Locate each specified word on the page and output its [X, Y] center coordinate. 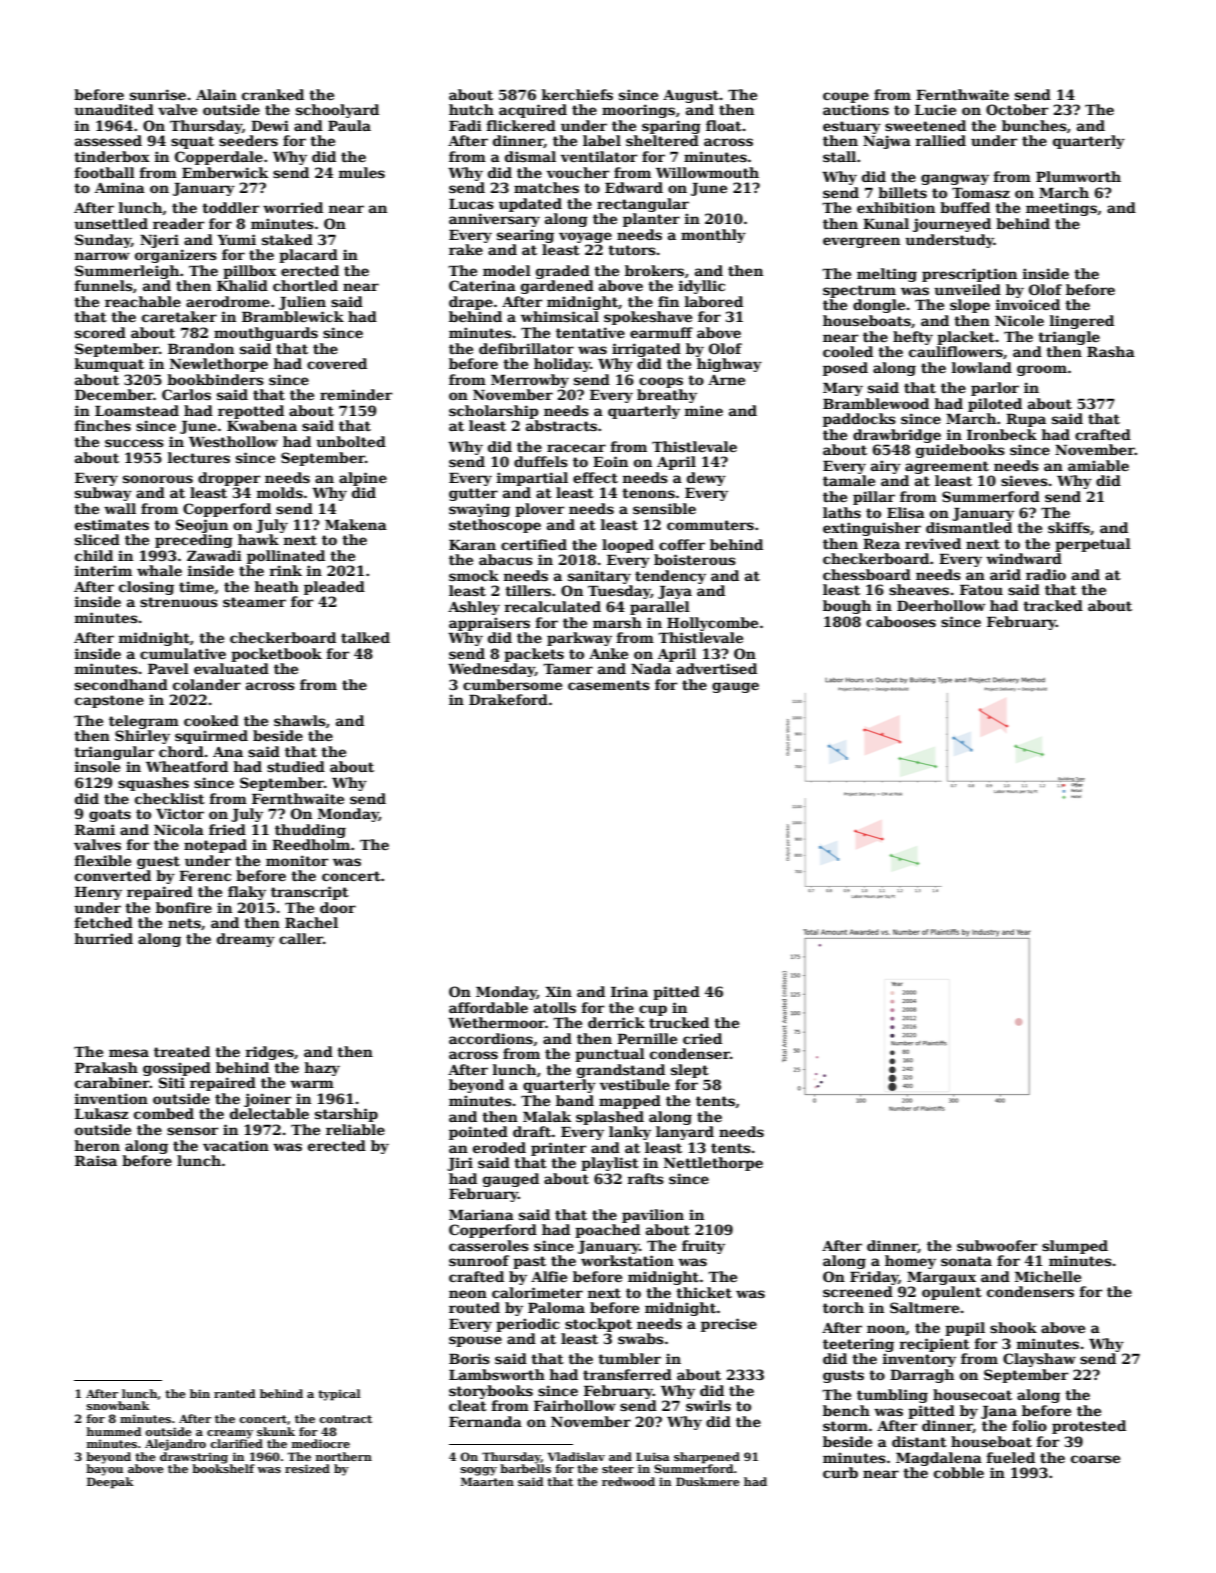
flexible [102, 860]
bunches [1034, 125]
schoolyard [337, 111]
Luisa [653, 1456]
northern [344, 1456]
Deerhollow [941, 605]
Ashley [474, 608]
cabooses [901, 621]
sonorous [158, 479]
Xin [559, 991]
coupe [846, 97]
